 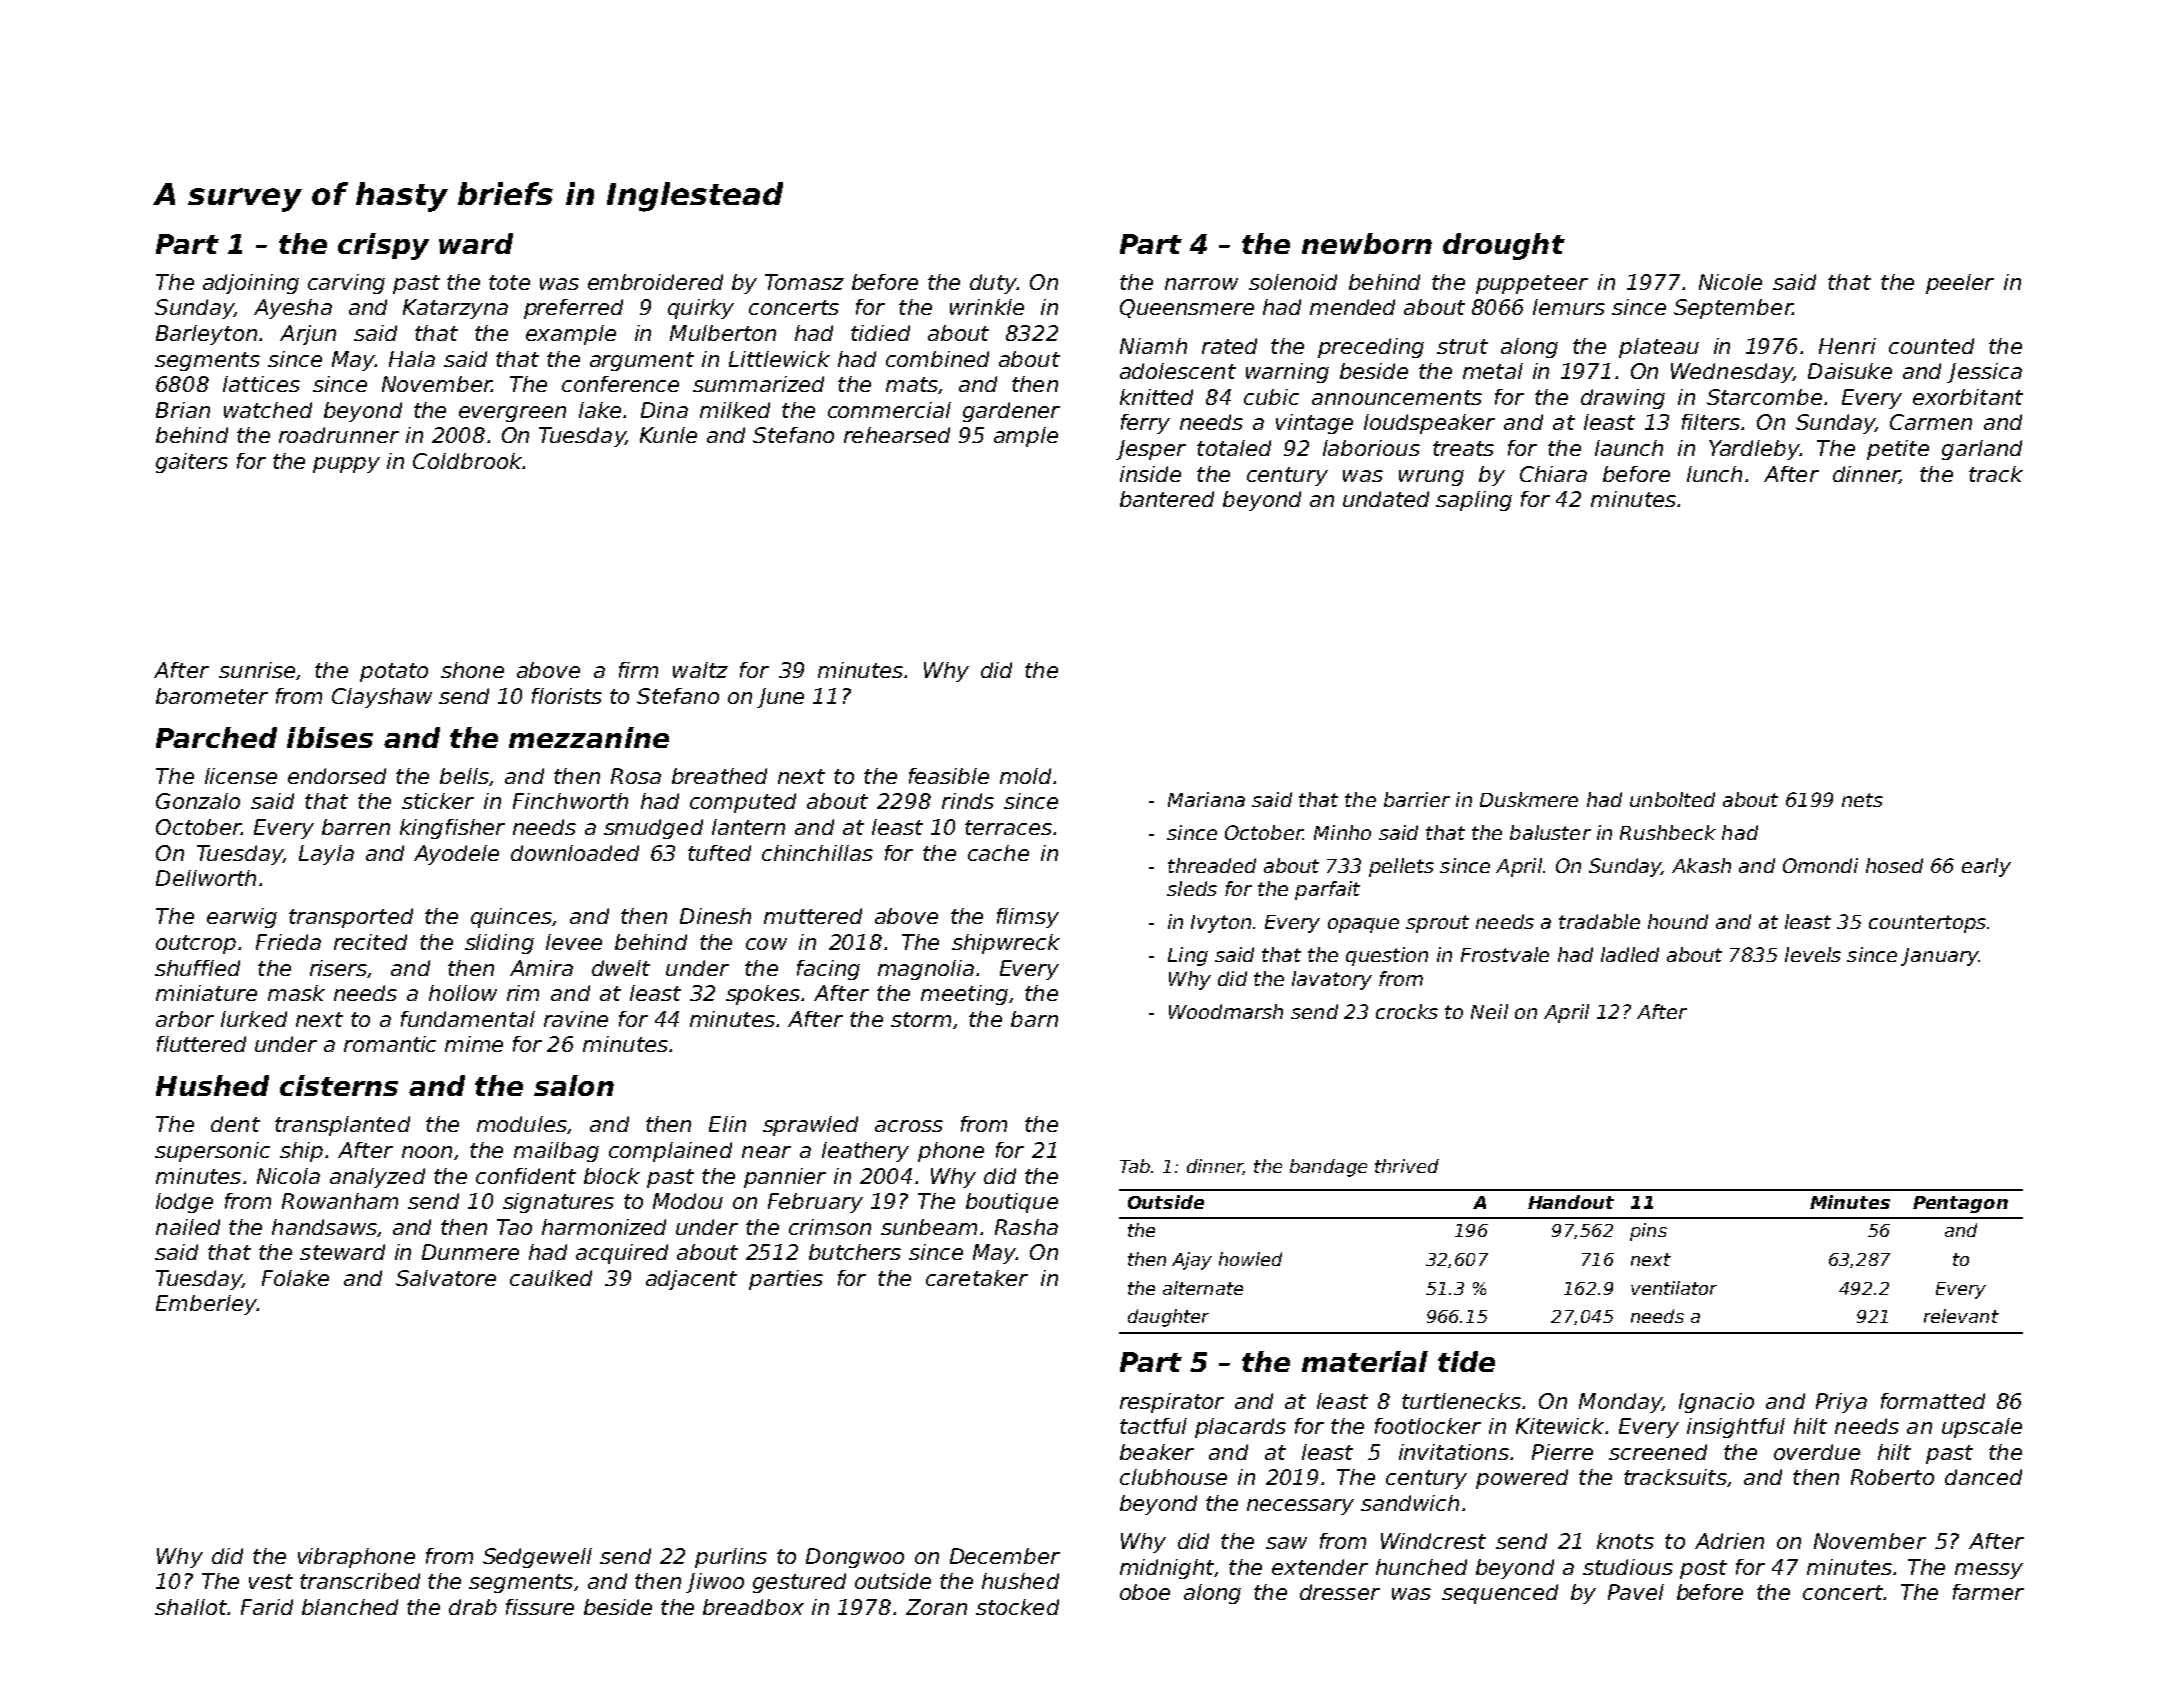 I want to click on January, so click(x=1940, y=957).
